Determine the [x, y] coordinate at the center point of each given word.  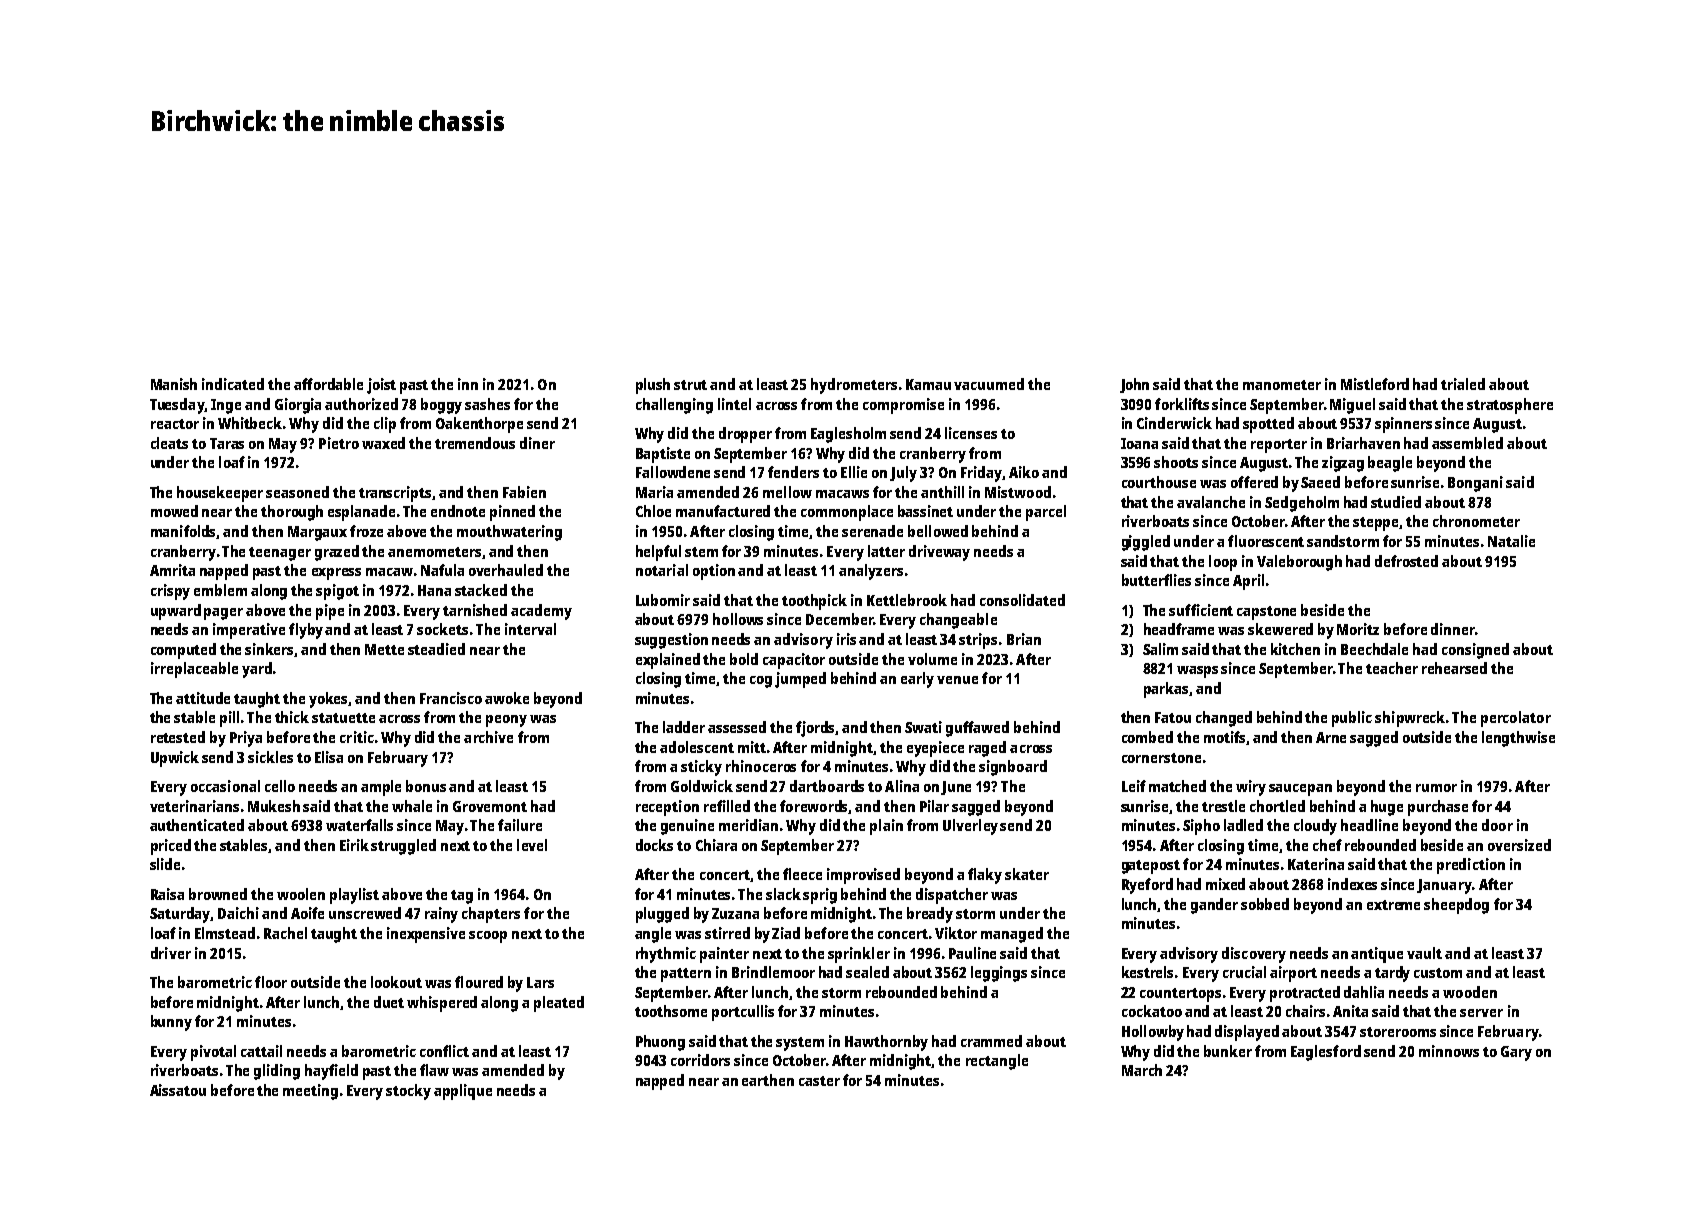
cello [280, 786]
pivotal [213, 1053]
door [1497, 825]
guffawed [977, 729]
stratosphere [1510, 406]
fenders [793, 472]
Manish [174, 384]
